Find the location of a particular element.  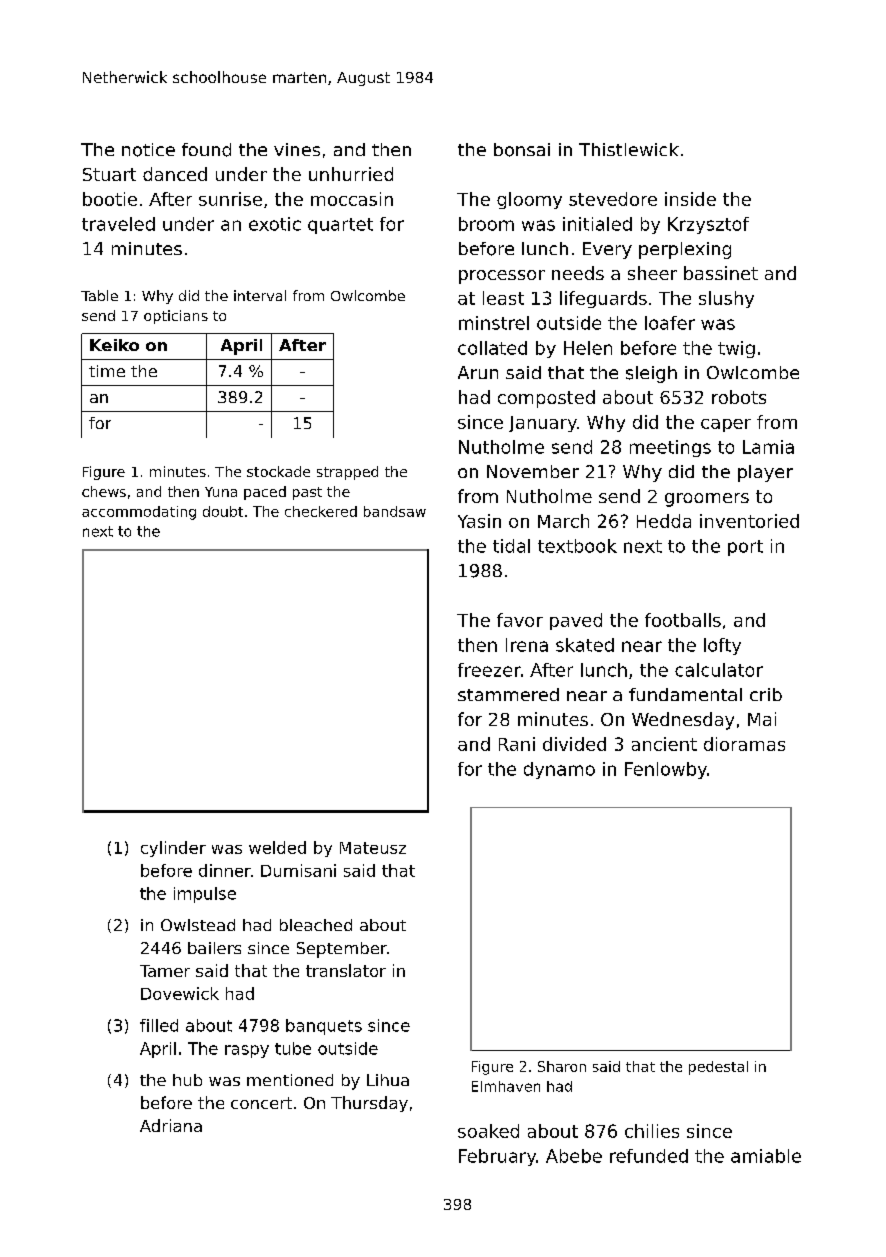

Rani is located at coordinates (517, 744).
